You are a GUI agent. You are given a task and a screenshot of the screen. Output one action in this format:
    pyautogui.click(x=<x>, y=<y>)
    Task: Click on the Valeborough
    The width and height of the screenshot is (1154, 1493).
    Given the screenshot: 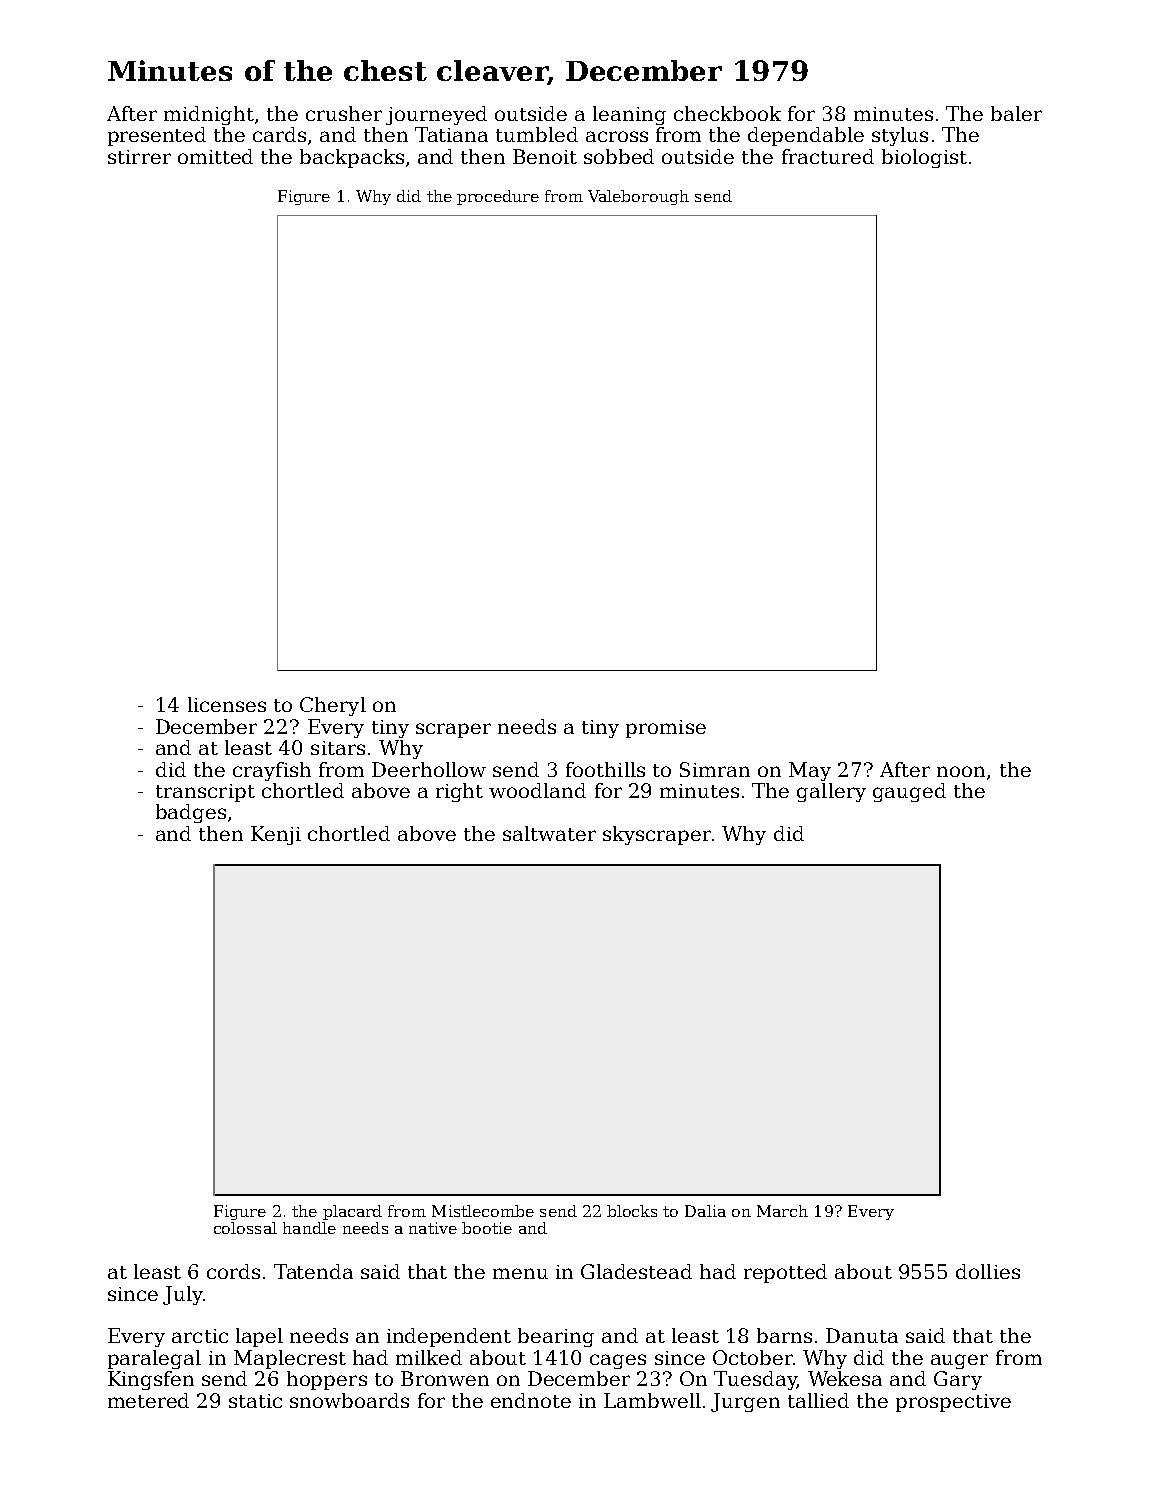 What is the action you would take?
    pyautogui.click(x=638, y=197)
